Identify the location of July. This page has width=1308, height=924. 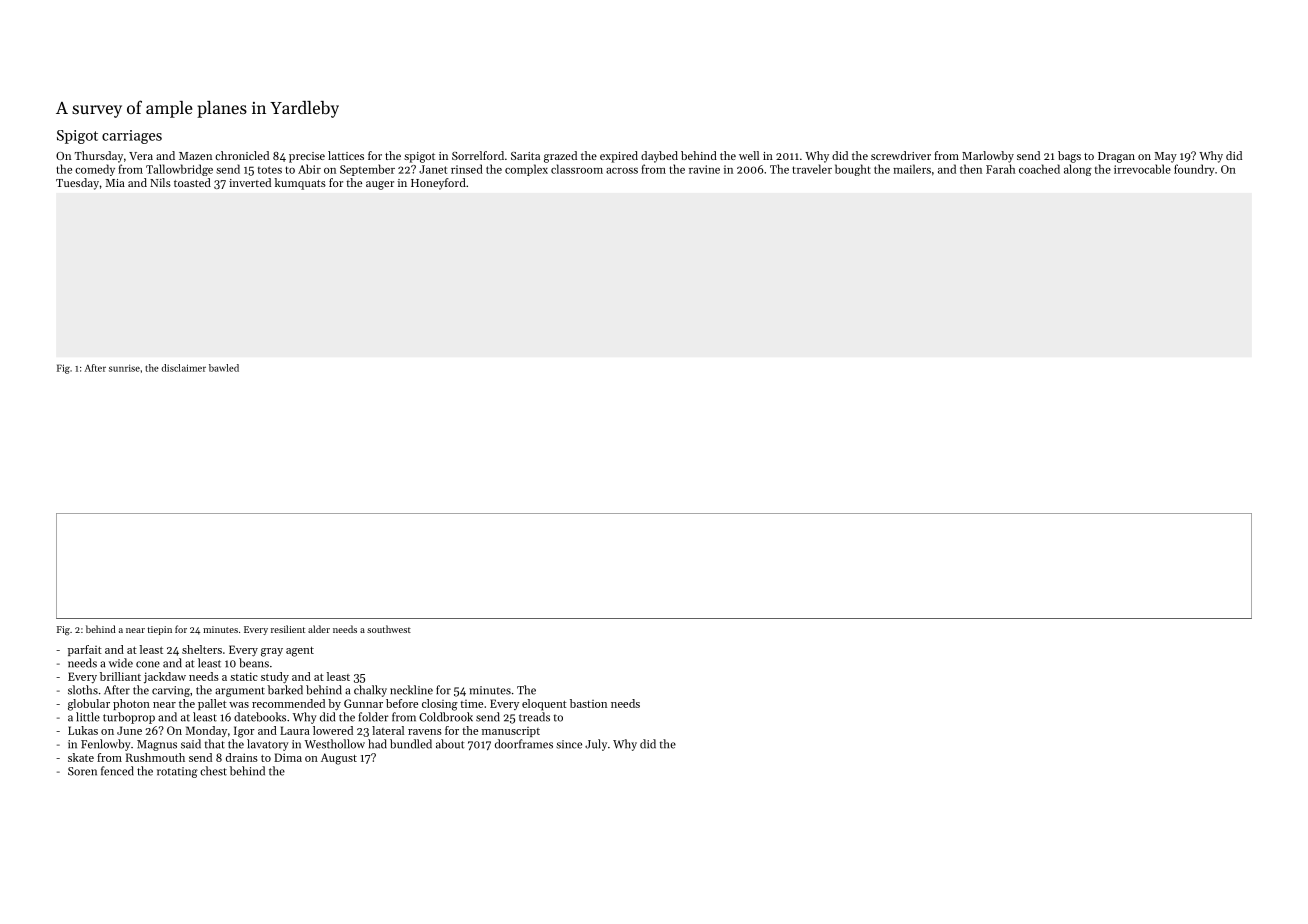
(596, 745).
